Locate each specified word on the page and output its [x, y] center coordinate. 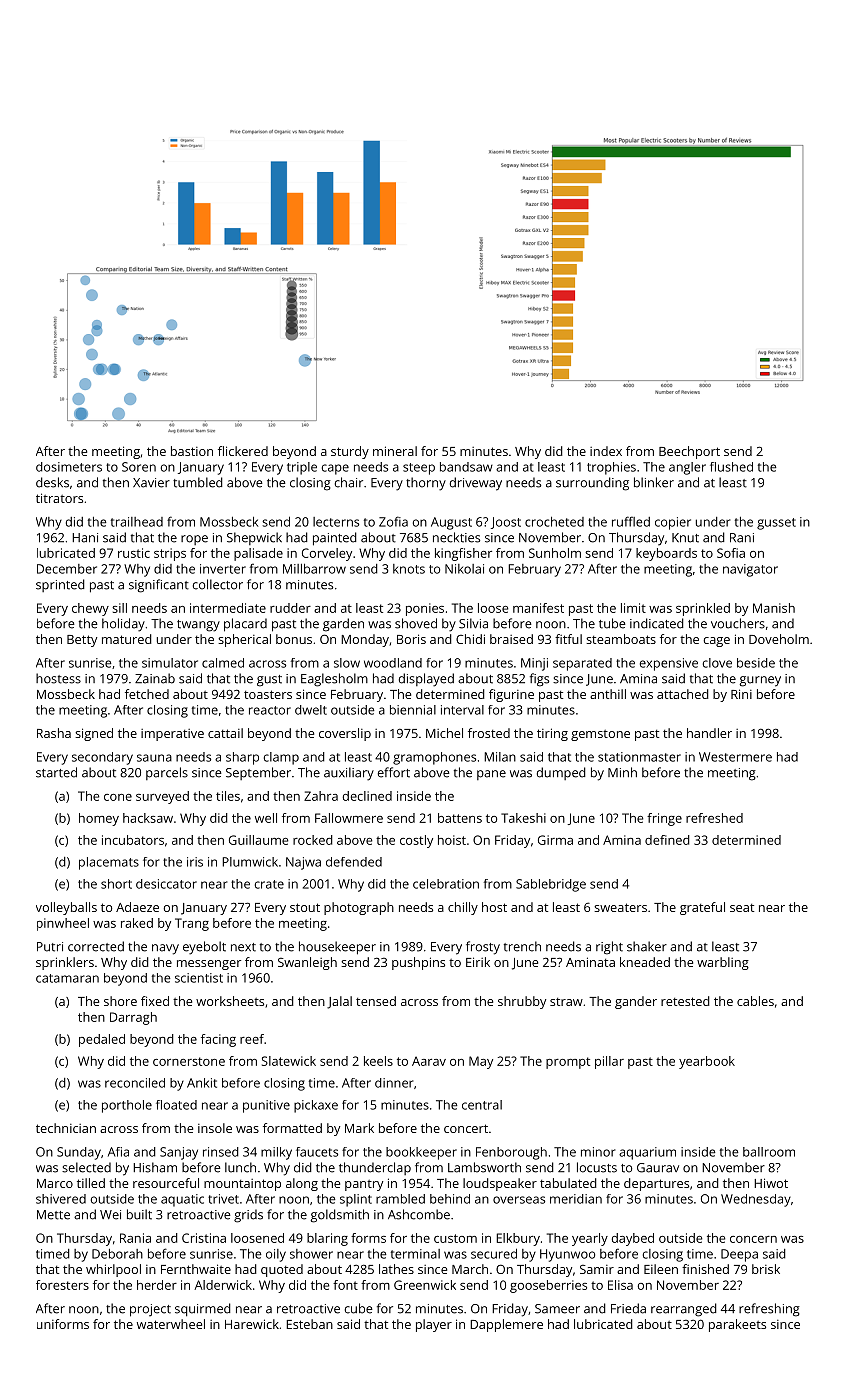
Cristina [204, 1238]
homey [99, 819]
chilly [463, 908]
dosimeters [69, 467]
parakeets [737, 1325]
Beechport [689, 452]
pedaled [102, 1040]
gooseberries [548, 1286]
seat [742, 908]
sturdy [350, 452]
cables [755, 1001]
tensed [376, 1001]
